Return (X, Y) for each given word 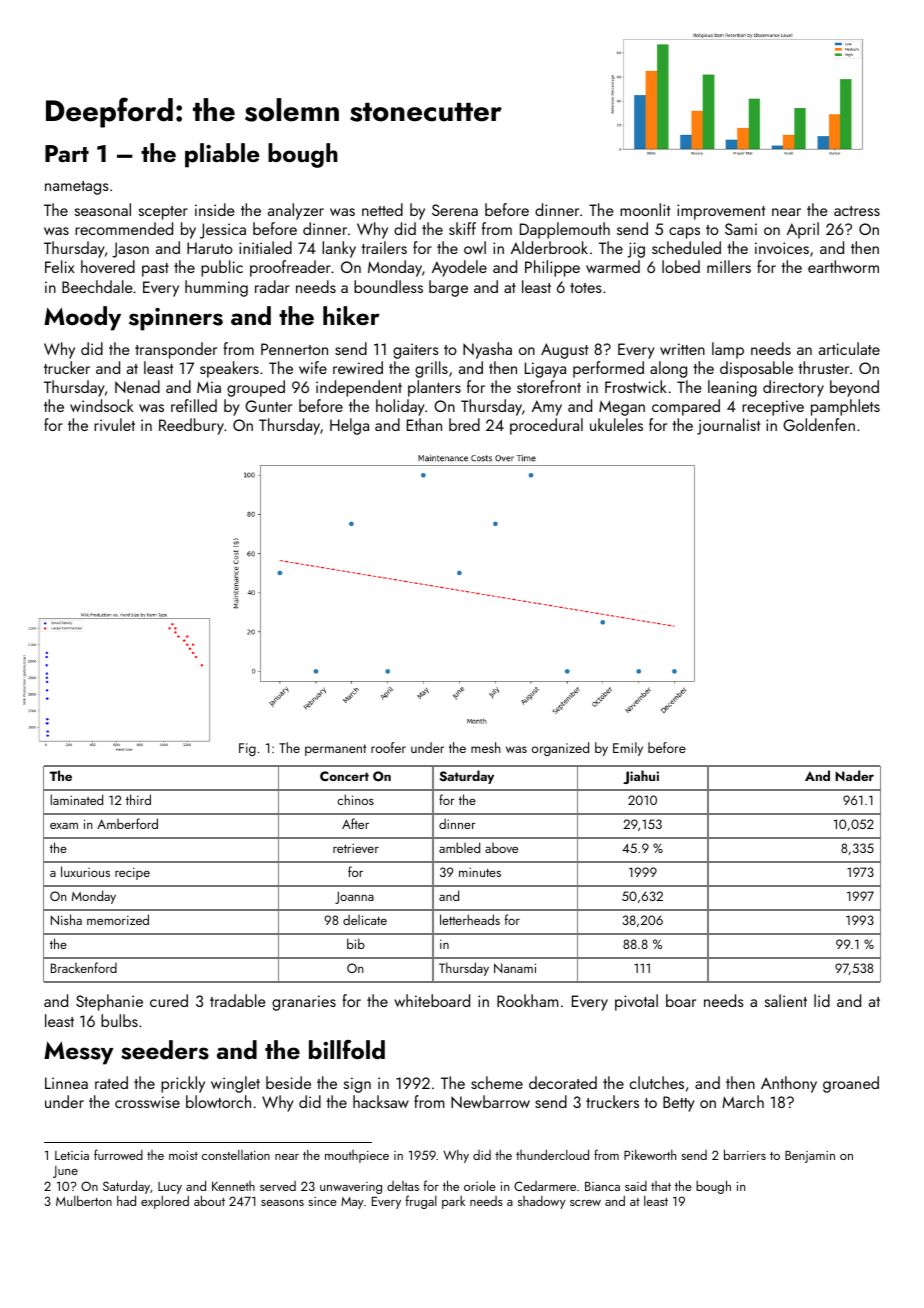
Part (67, 153)
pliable (222, 155)
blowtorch (218, 1101)
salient (786, 1000)
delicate (365, 919)
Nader (854, 775)
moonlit (645, 209)
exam (64, 826)
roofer (388, 747)
